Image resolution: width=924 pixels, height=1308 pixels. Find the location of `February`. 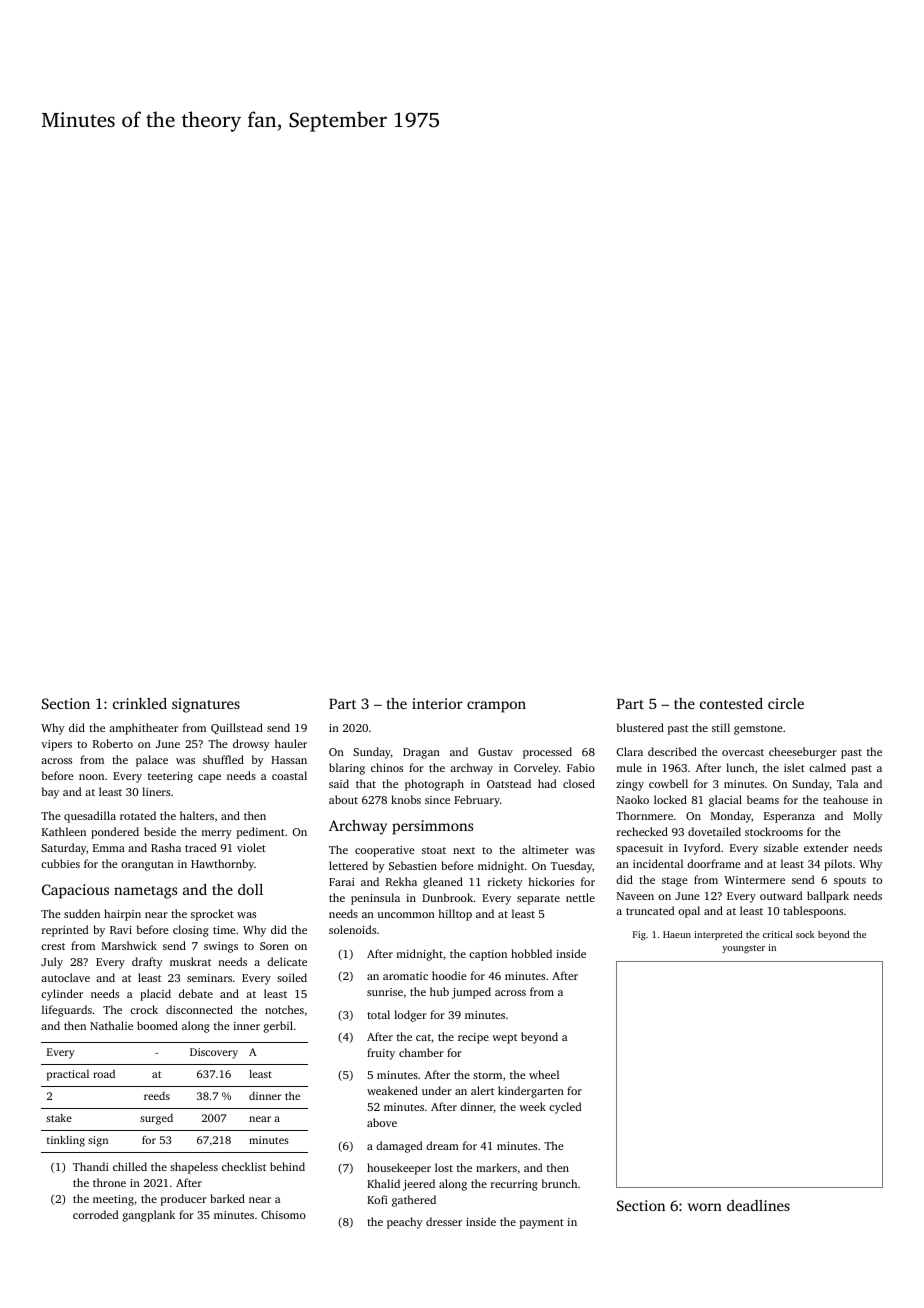

February is located at coordinates (477, 801).
